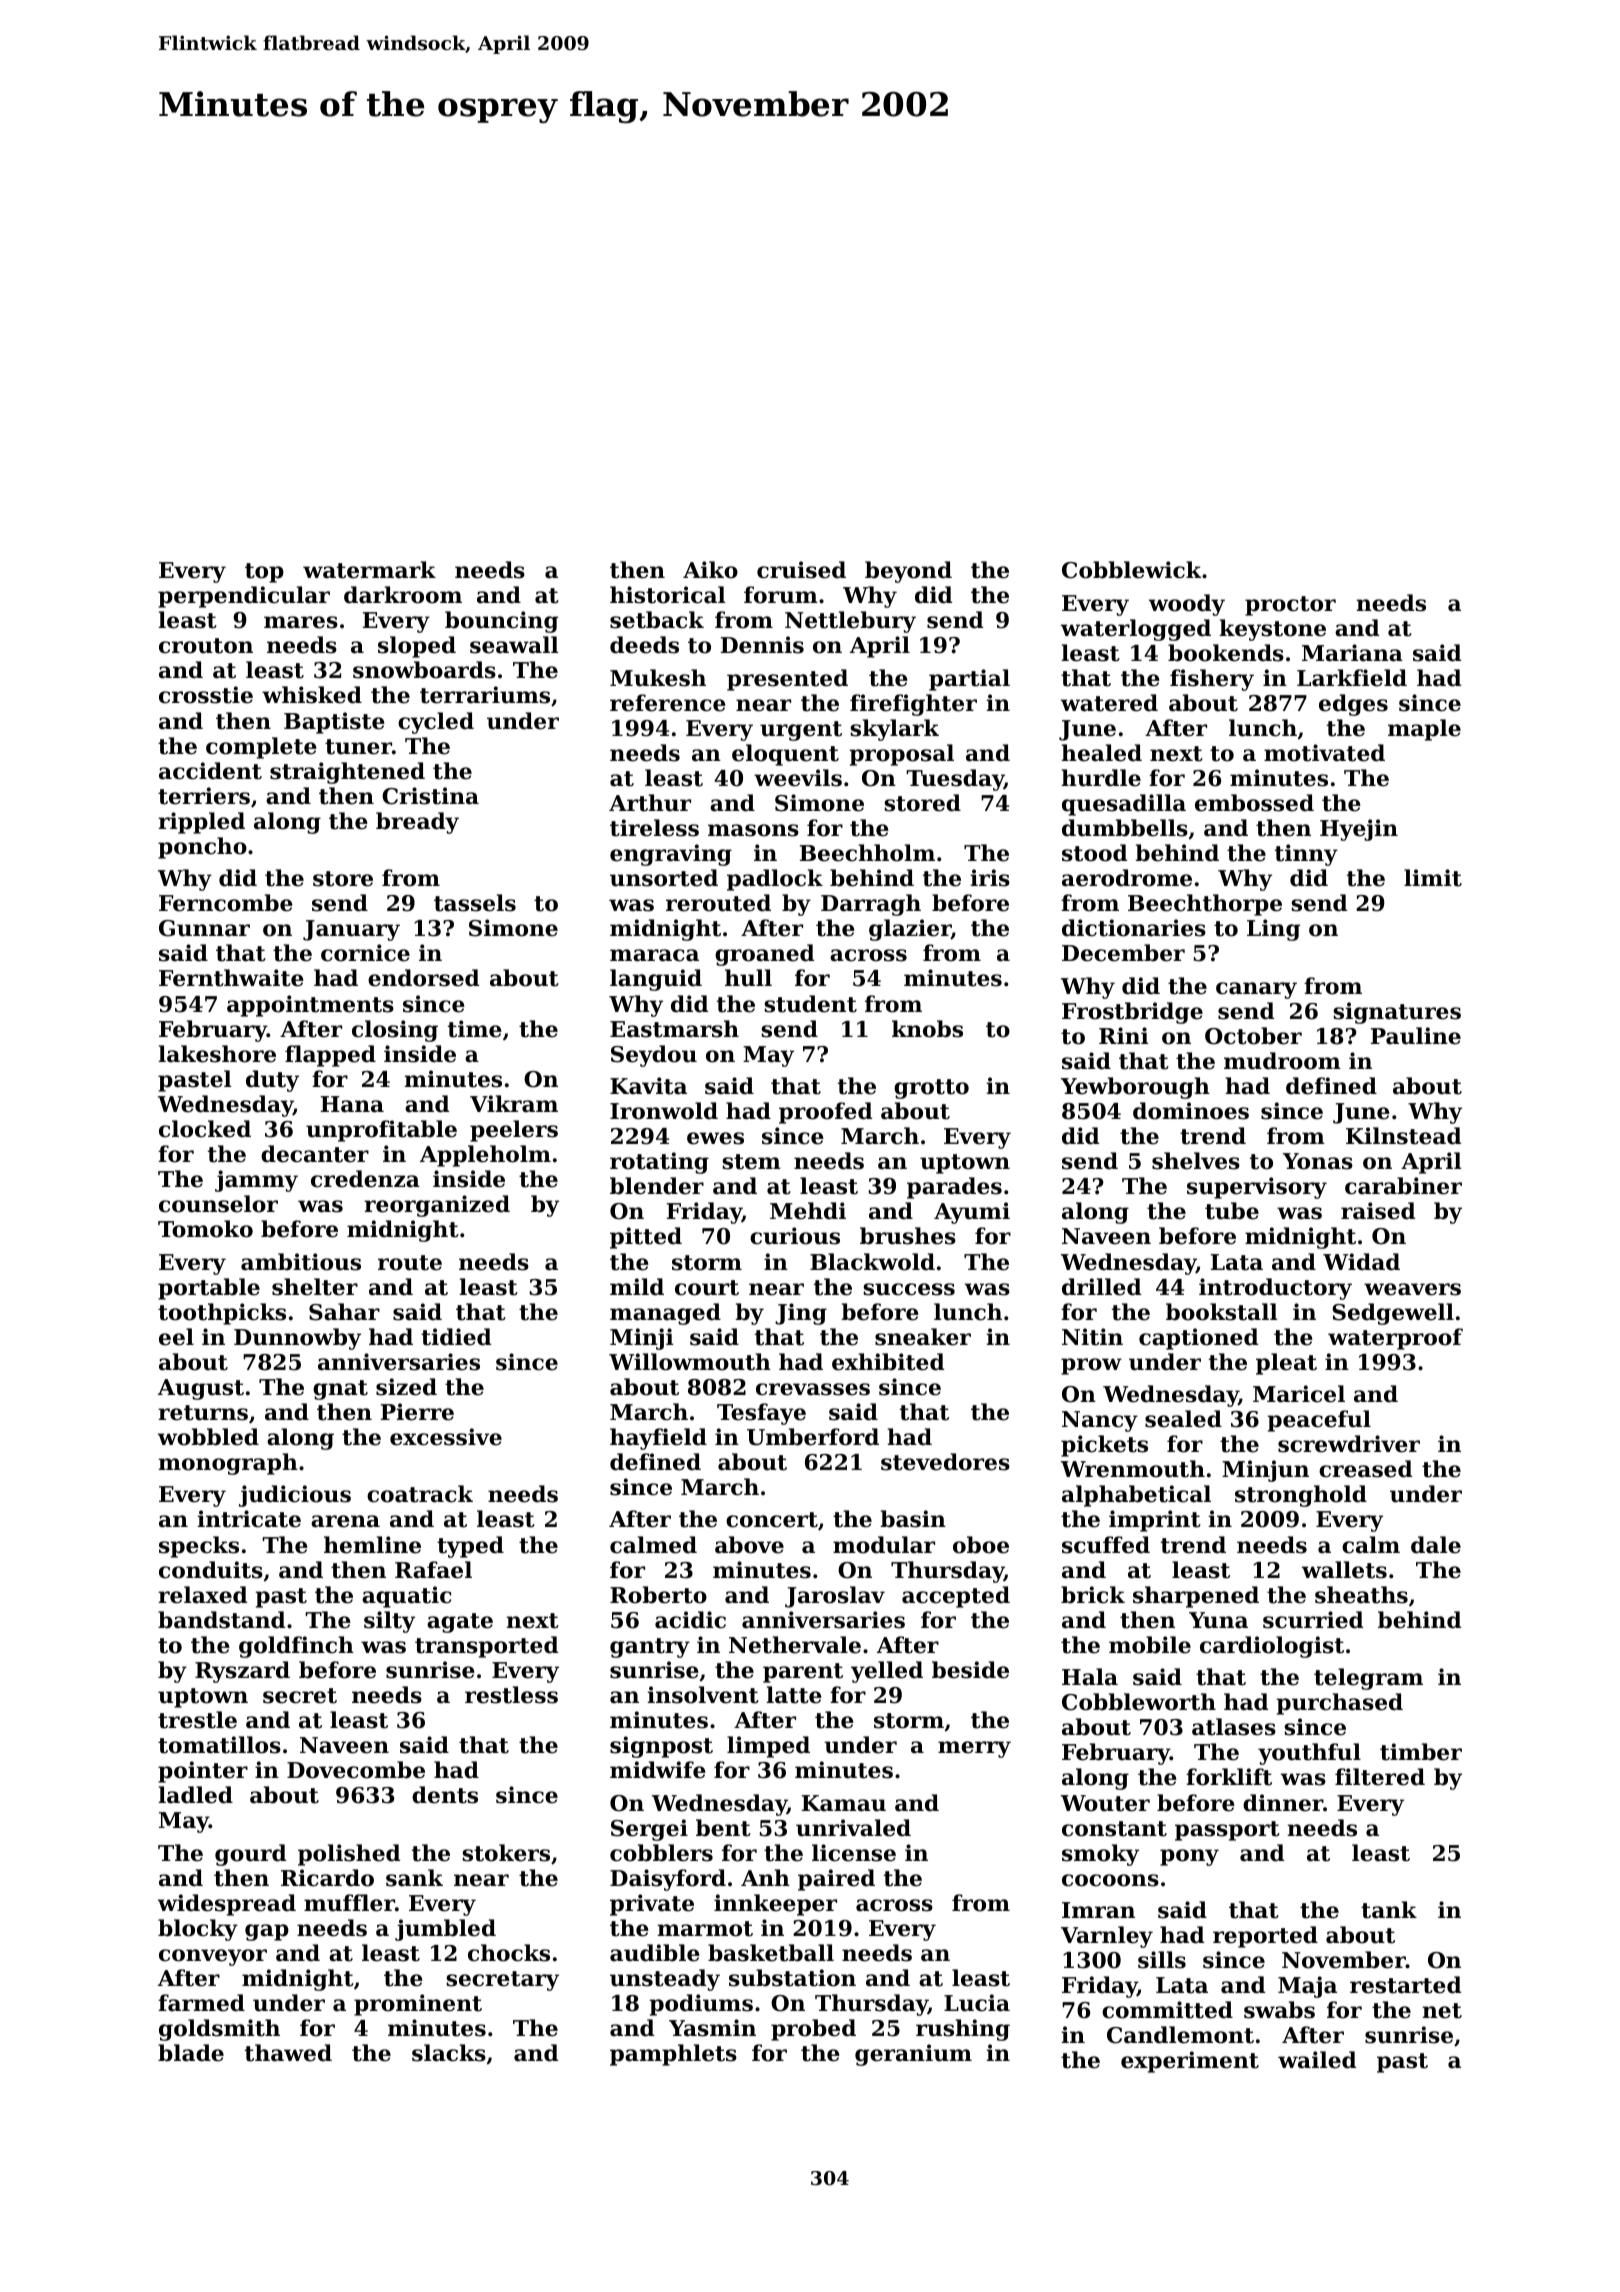 This screenshot has width=1620, height=2292. What do you see at coordinates (244, 597) in the screenshot?
I see `perpendicular` at bounding box center [244, 597].
